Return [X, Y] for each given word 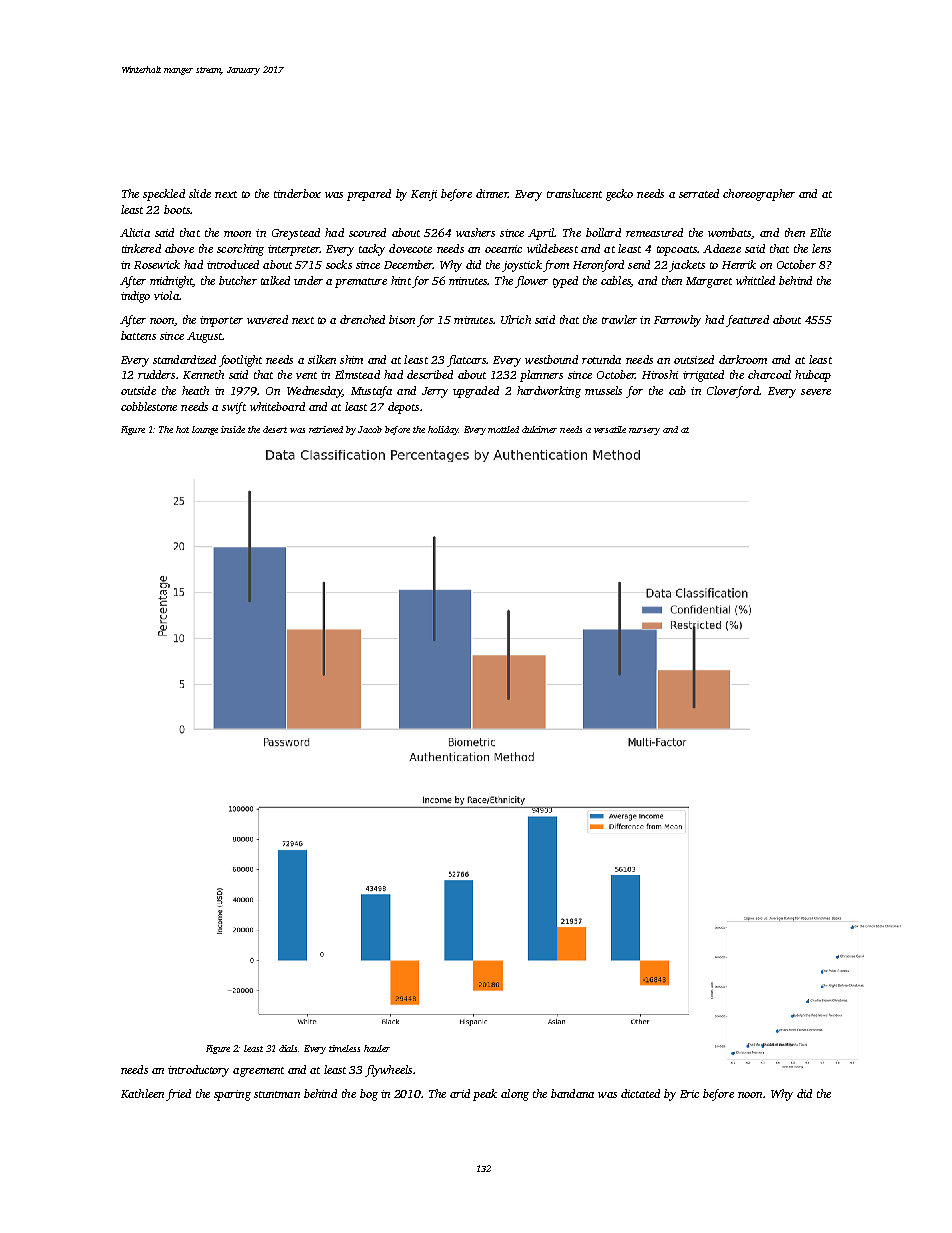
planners [541, 376]
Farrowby [677, 321]
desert [275, 429]
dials [289, 1048]
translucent [574, 193]
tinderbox [297, 193]
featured [747, 321]
